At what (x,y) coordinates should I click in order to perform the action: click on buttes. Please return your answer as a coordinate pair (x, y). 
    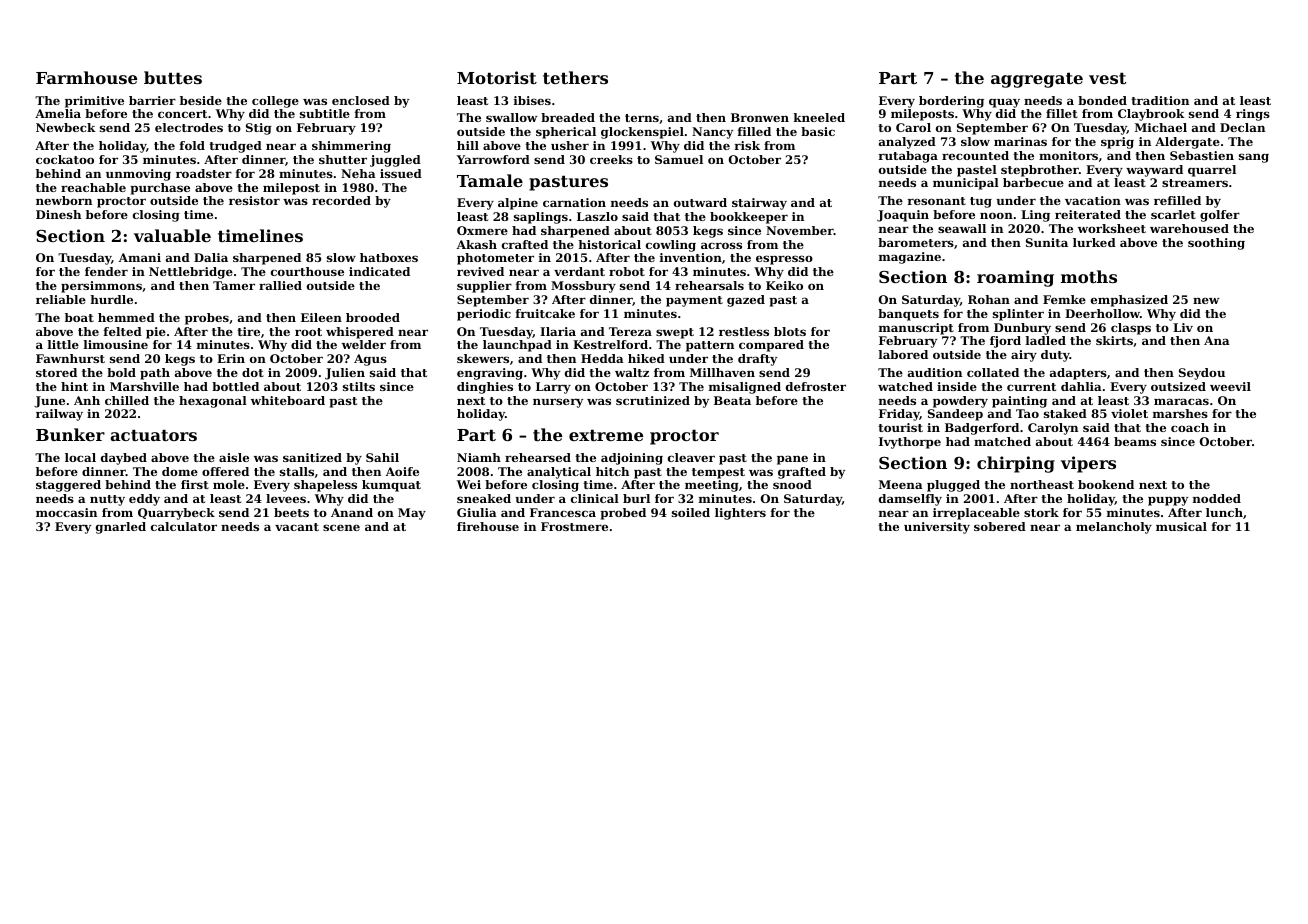
    Looking at the image, I should click on (173, 77).
